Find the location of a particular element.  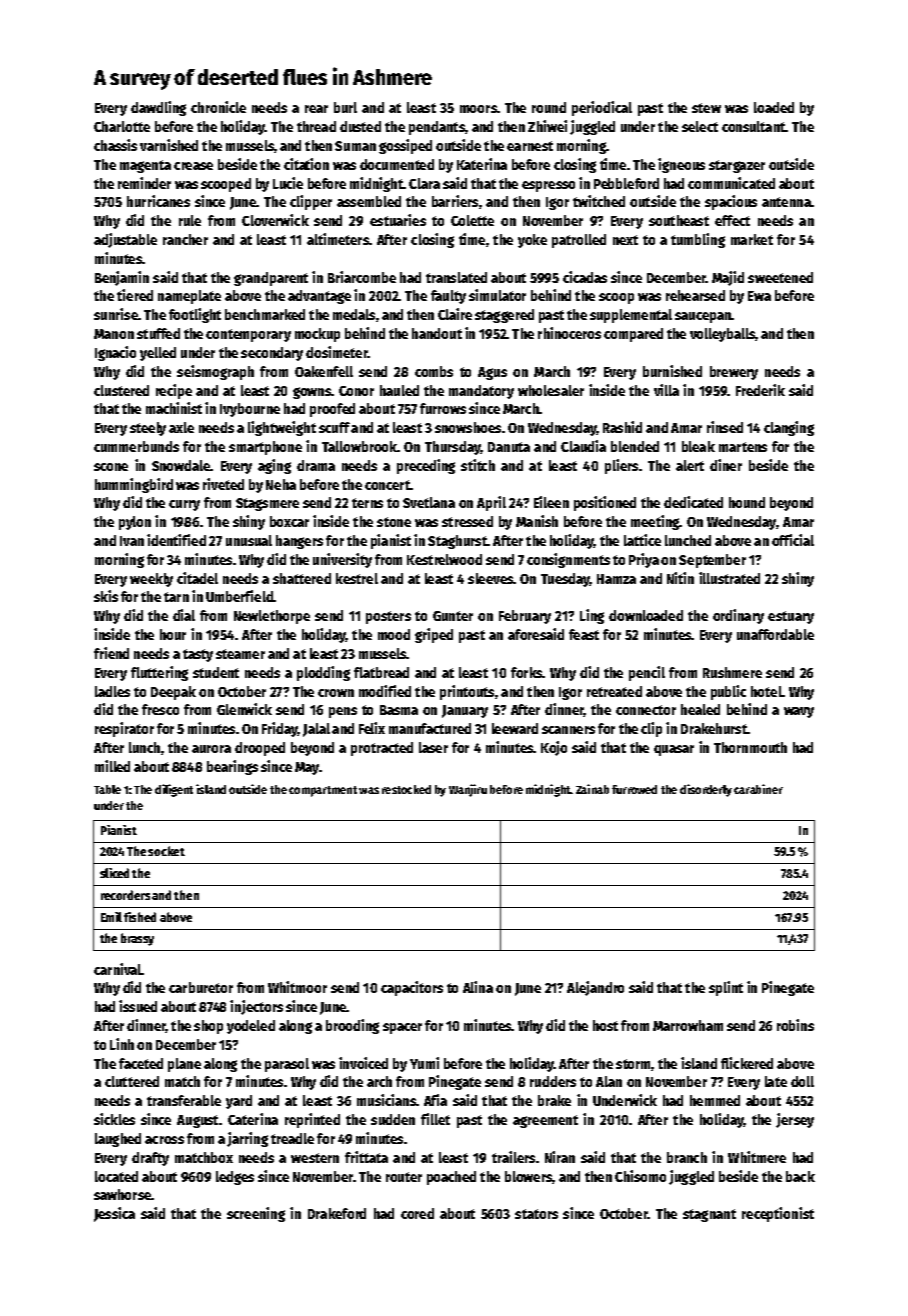

Cloverwick is located at coordinates (275, 220).
